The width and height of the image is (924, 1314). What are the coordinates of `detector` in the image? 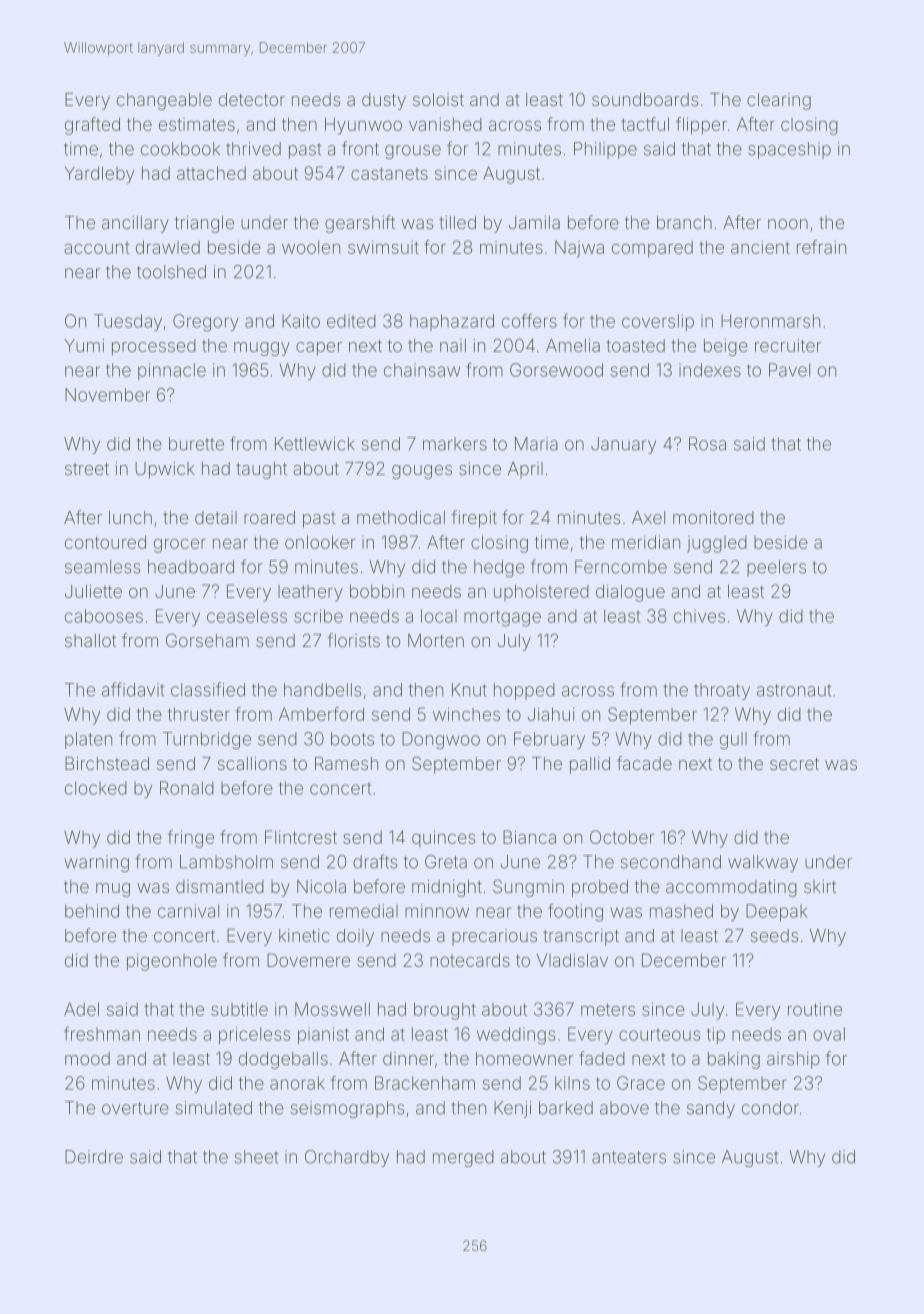 It's located at (252, 99).
